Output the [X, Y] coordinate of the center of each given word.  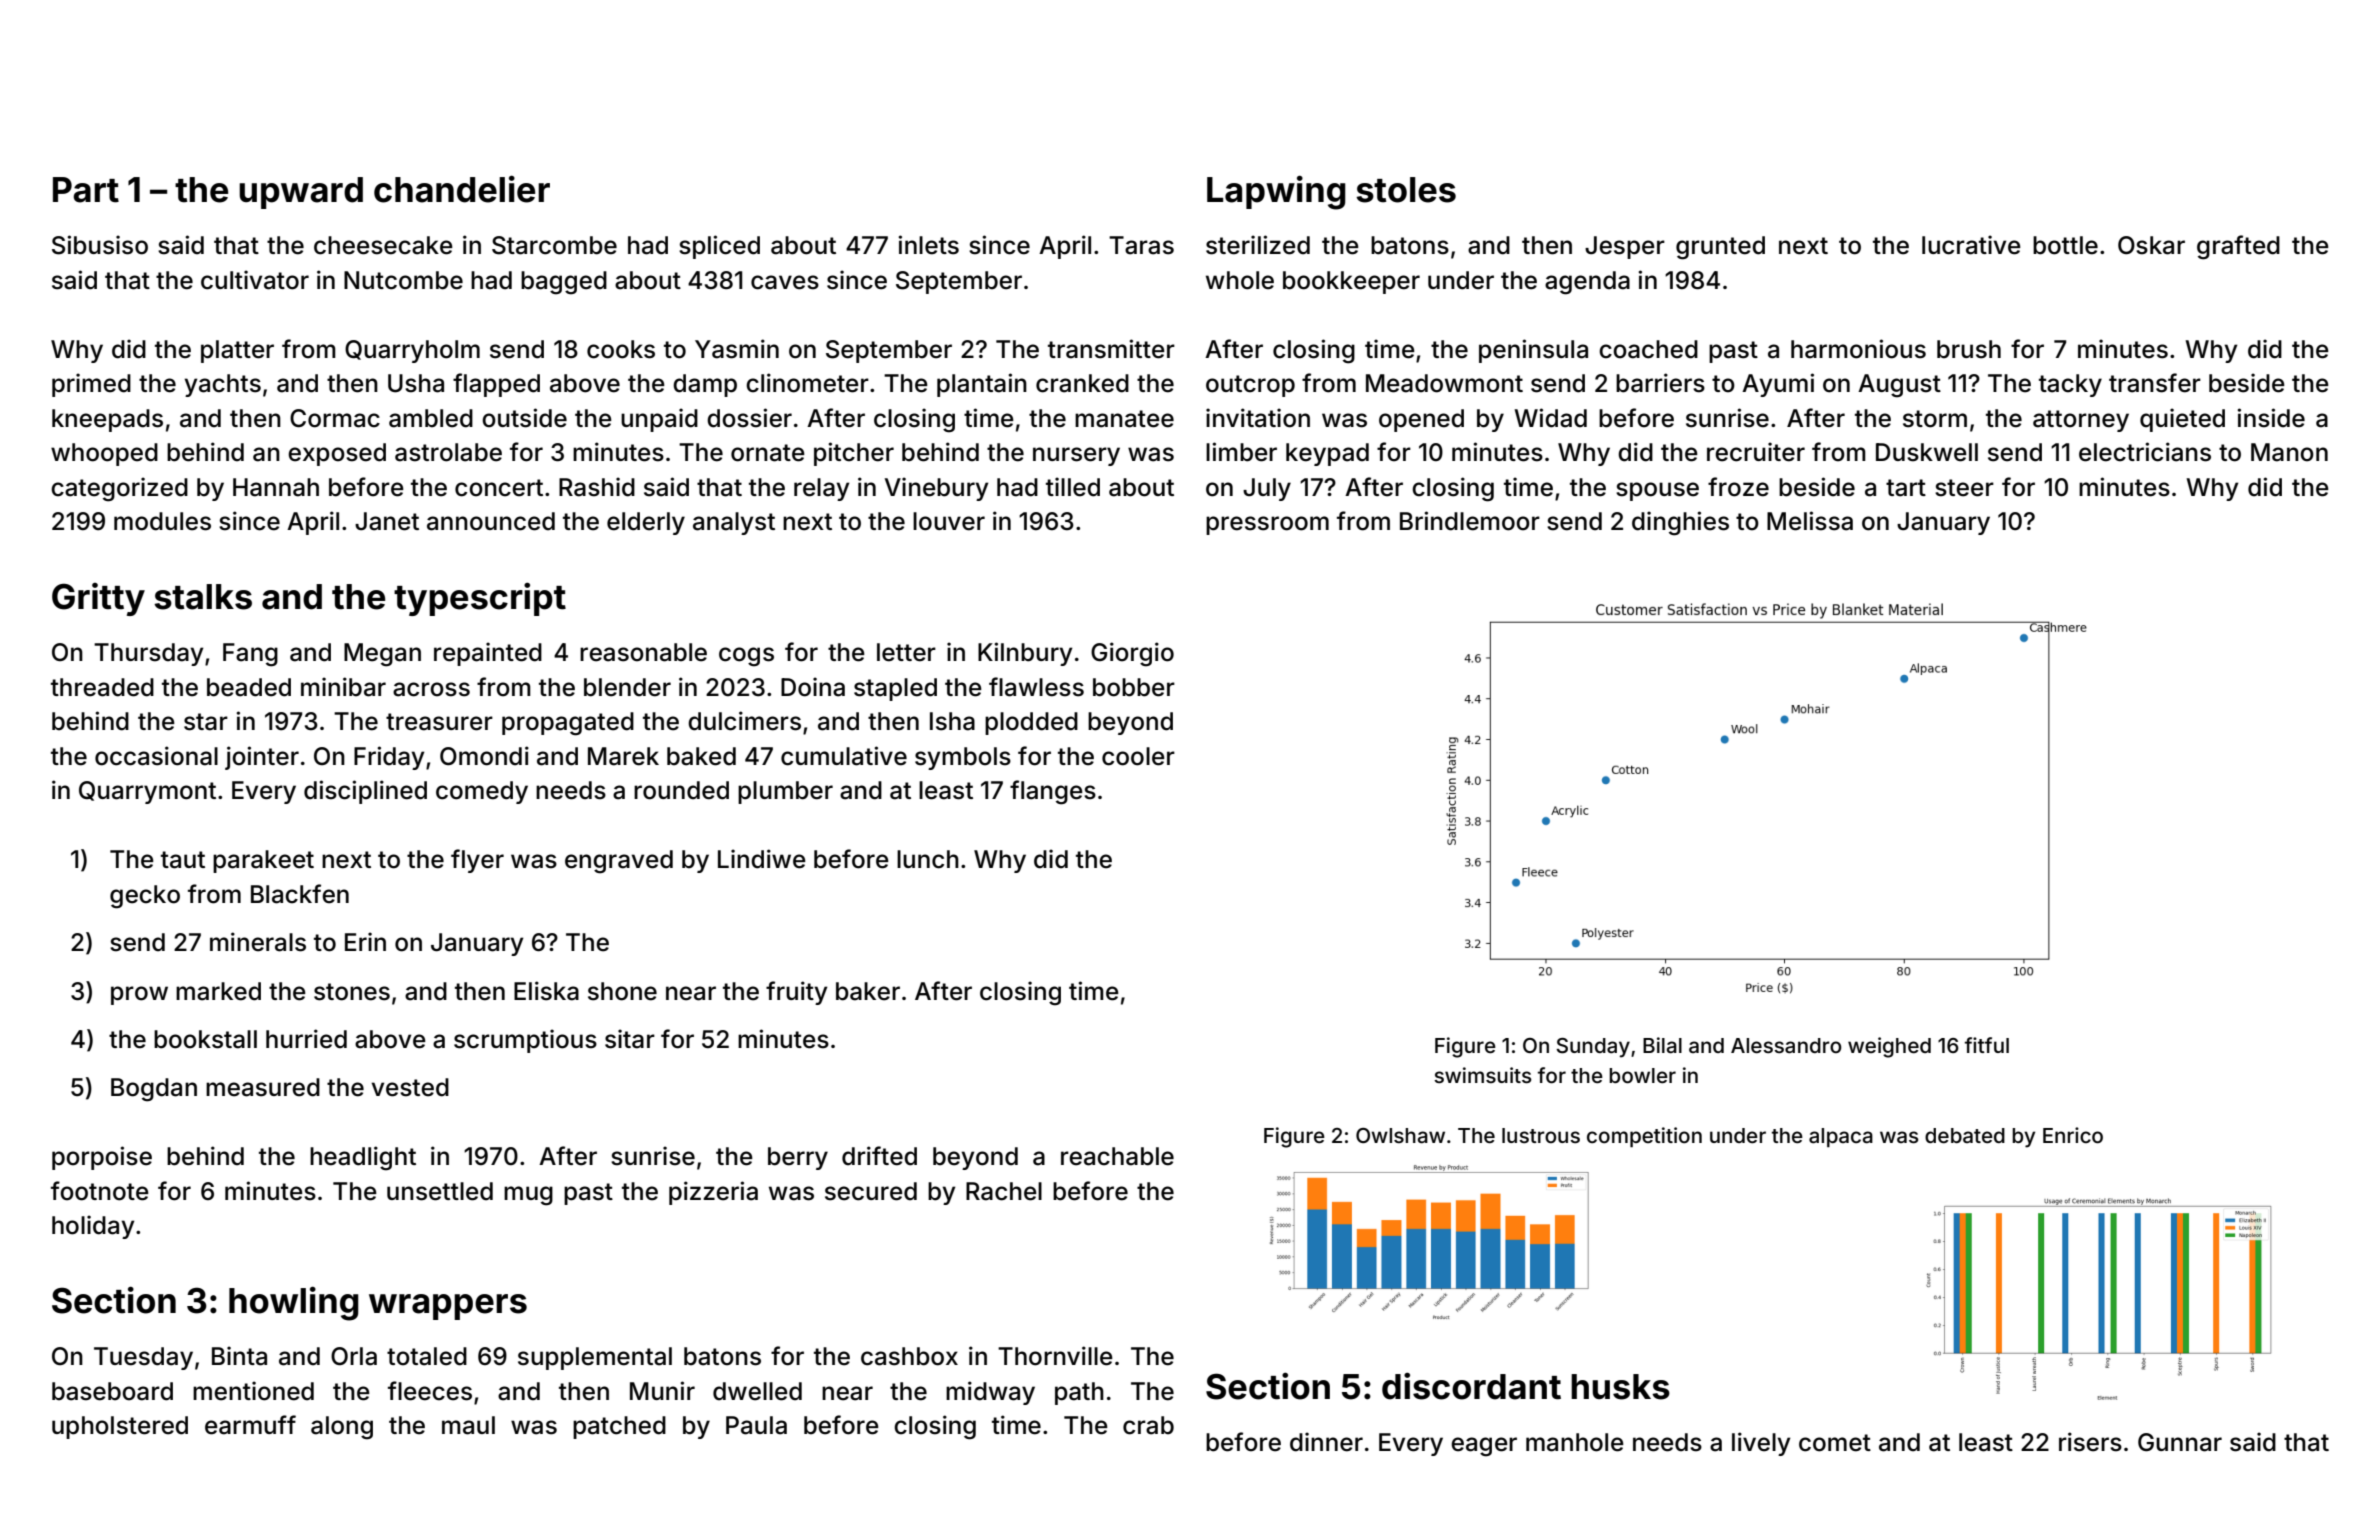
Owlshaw [1400, 1135]
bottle [2065, 245]
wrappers [448, 1307]
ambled [431, 418]
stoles [1406, 190]
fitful [1987, 1045]
